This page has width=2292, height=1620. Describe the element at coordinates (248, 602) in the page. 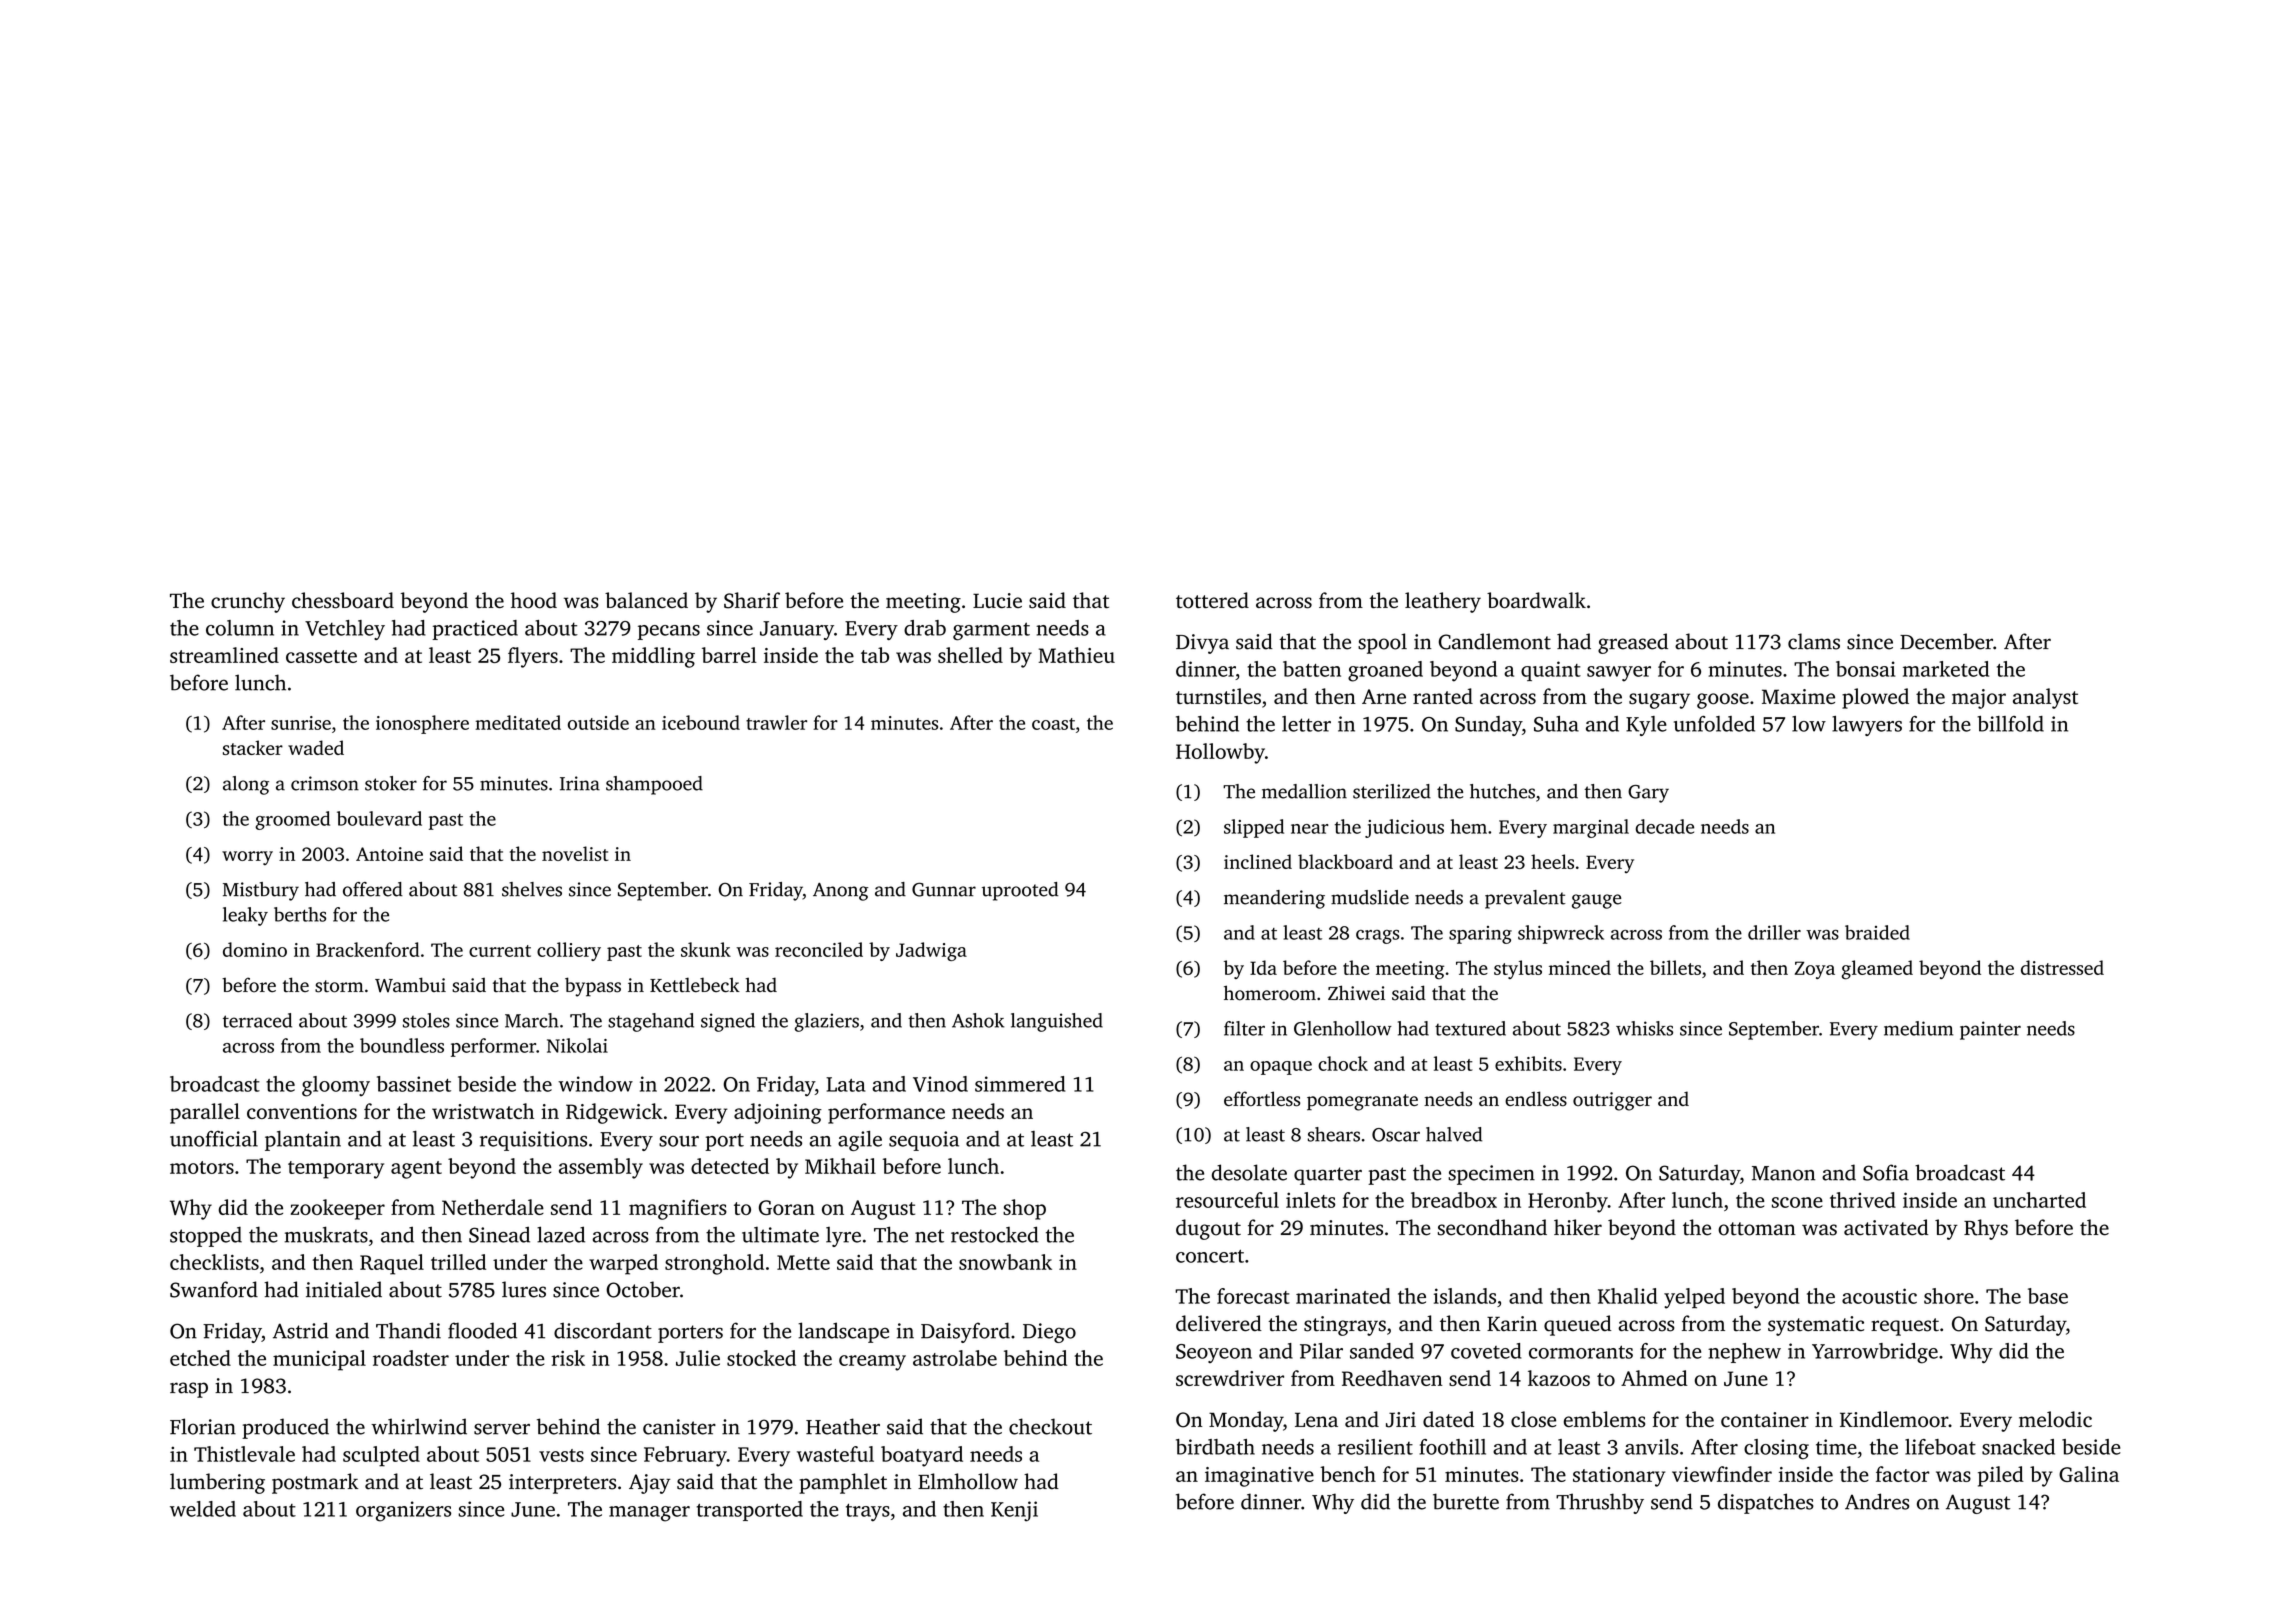

I see `crunchy` at that location.
